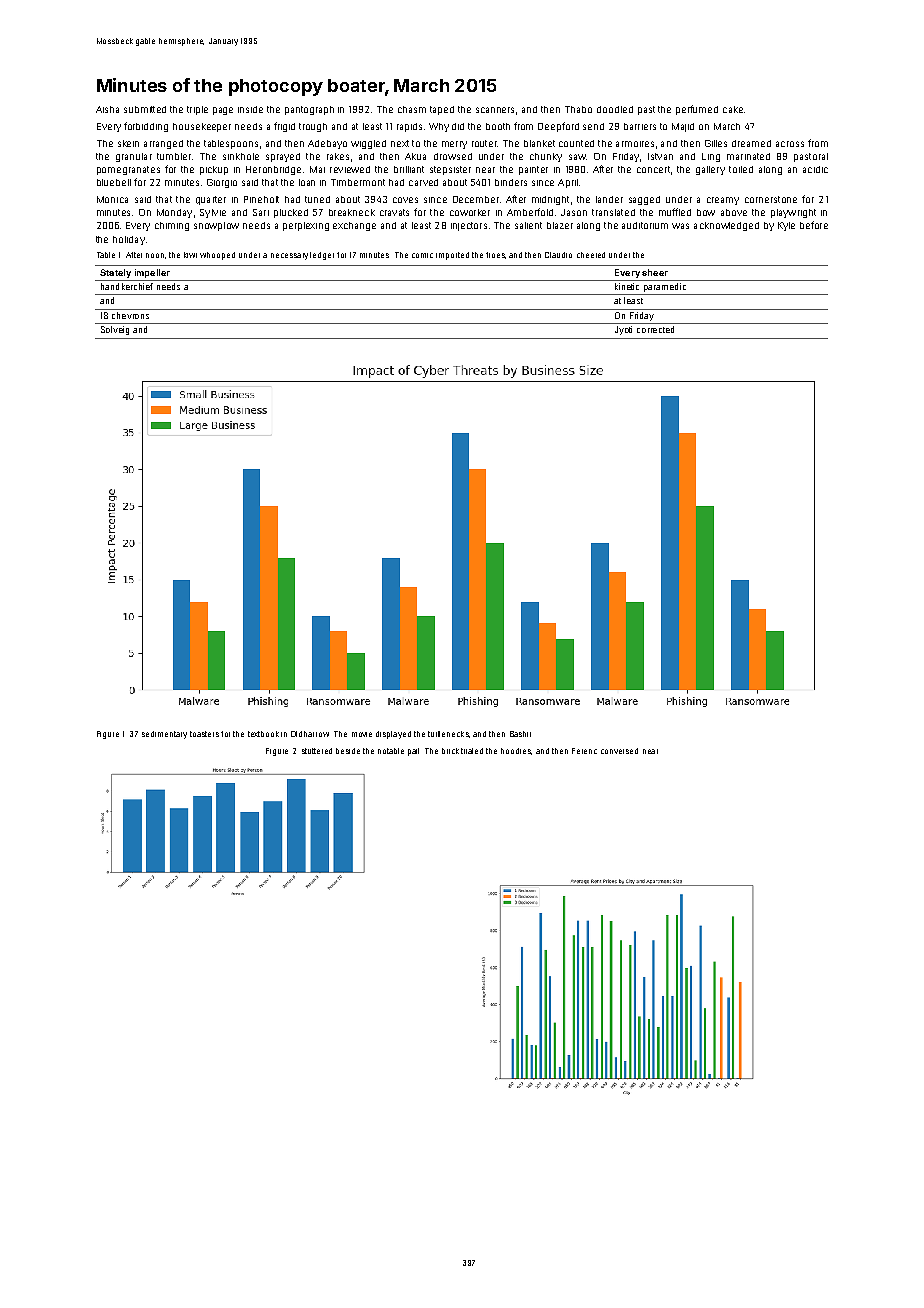 This screenshot has height=1308, width=924. What do you see at coordinates (619, 751) in the screenshot?
I see `conversed` at bounding box center [619, 751].
